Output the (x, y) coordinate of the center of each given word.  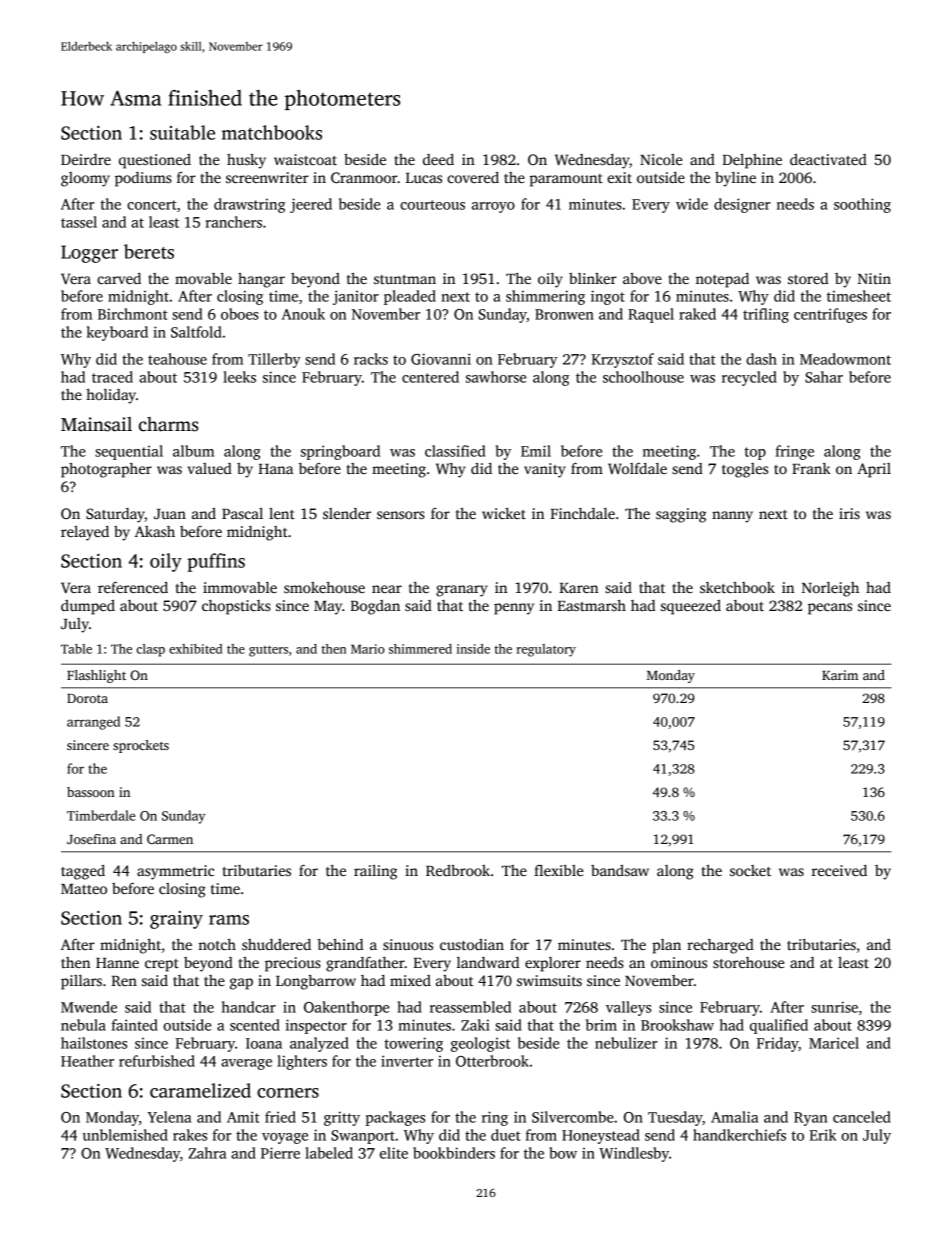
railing (375, 872)
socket (750, 870)
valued (209, 468)
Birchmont (133, 314)
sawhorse (496, 377)
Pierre (280, 1153)
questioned (155, 161)
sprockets (141, 746)
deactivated (828, 159)
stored (808, 278)
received (839, 870)
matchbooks (272, 132)
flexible (558, 870)
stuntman (405, 279)
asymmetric (175, 872)
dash (761, 359)
